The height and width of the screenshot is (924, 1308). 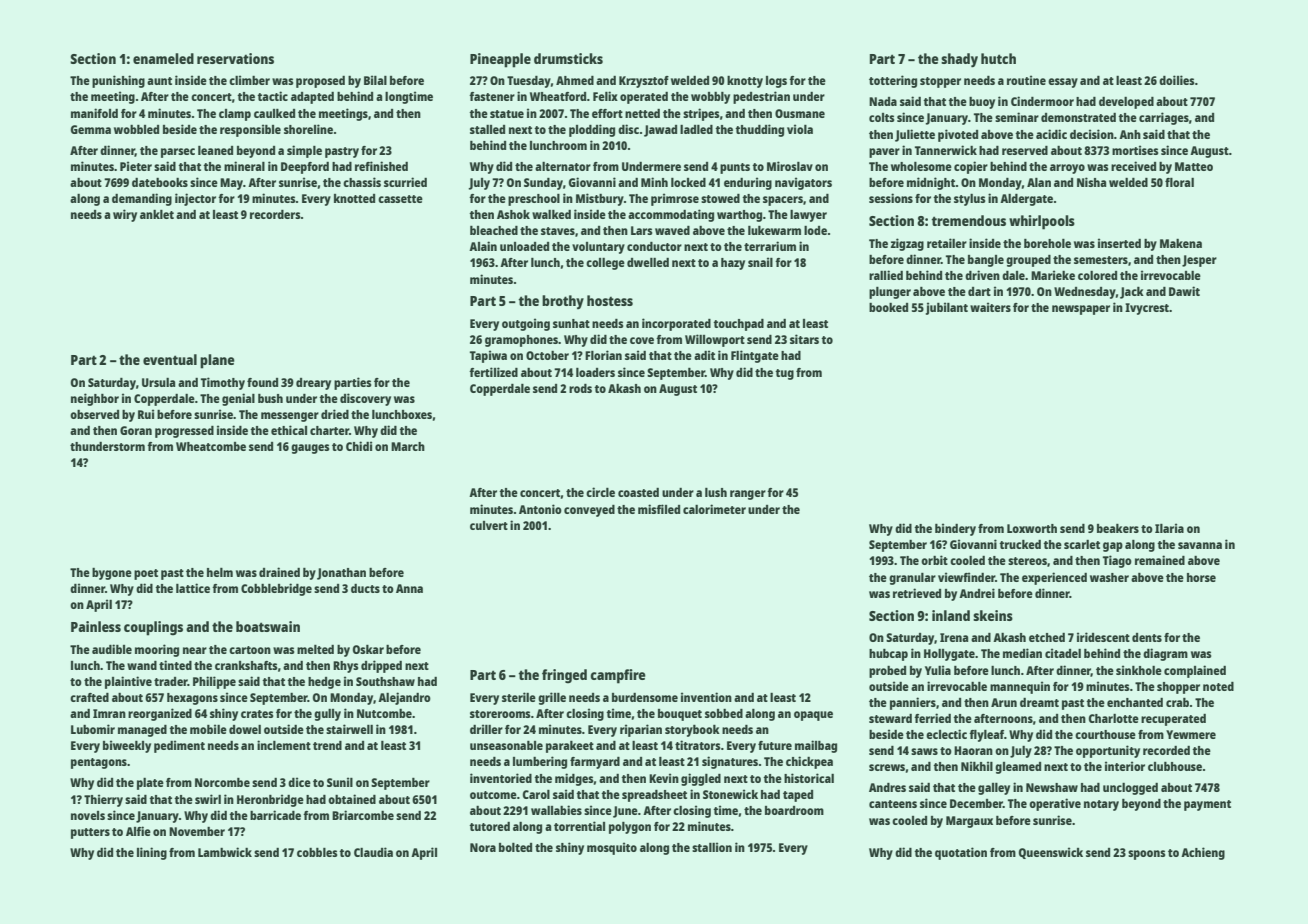 I want to click on hutch, so click(x=998, y=58).
